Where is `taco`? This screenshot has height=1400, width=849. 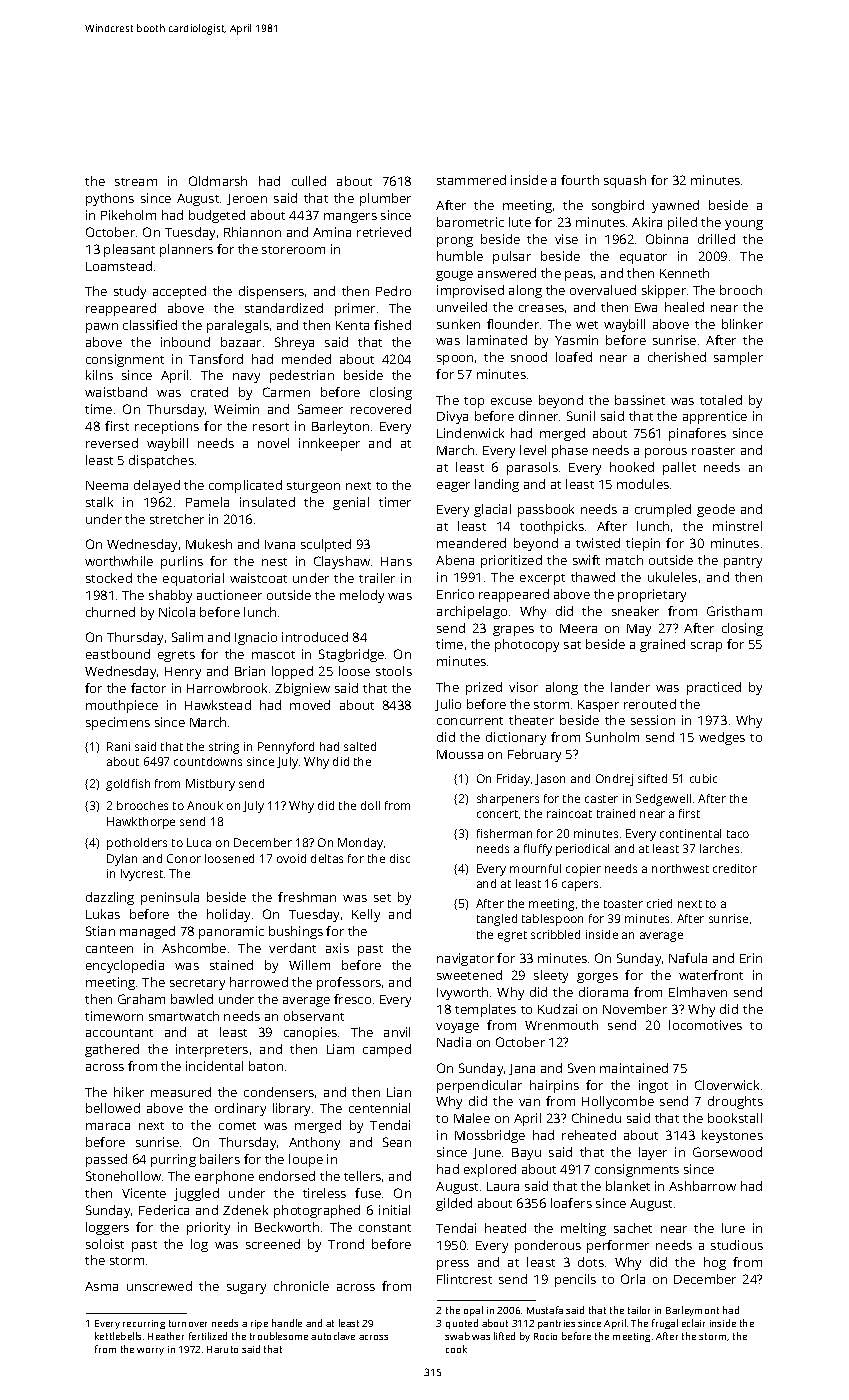 taco is located at coordinates (738, 834).
